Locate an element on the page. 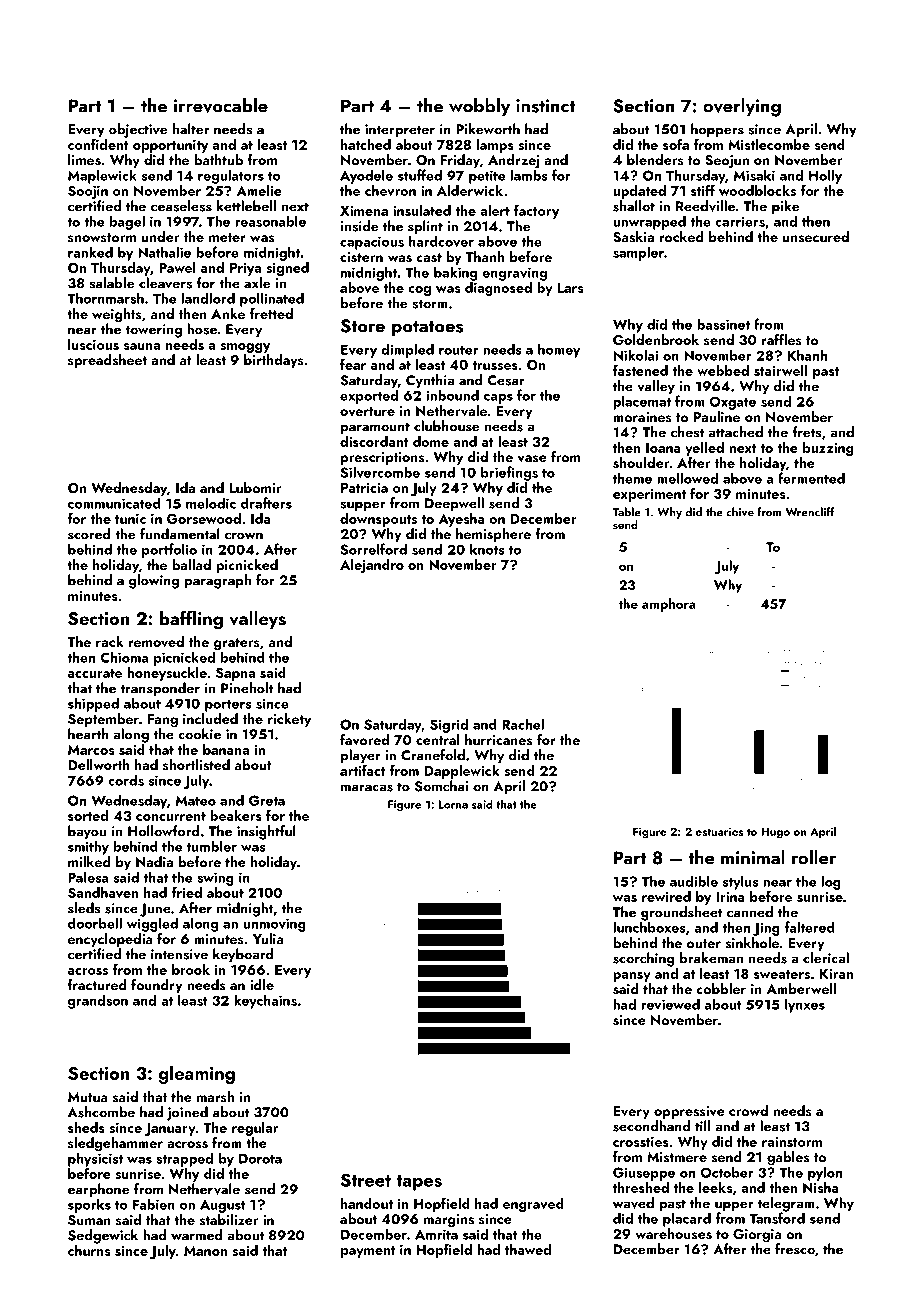  overlying is located at coordinates (742, 107).
